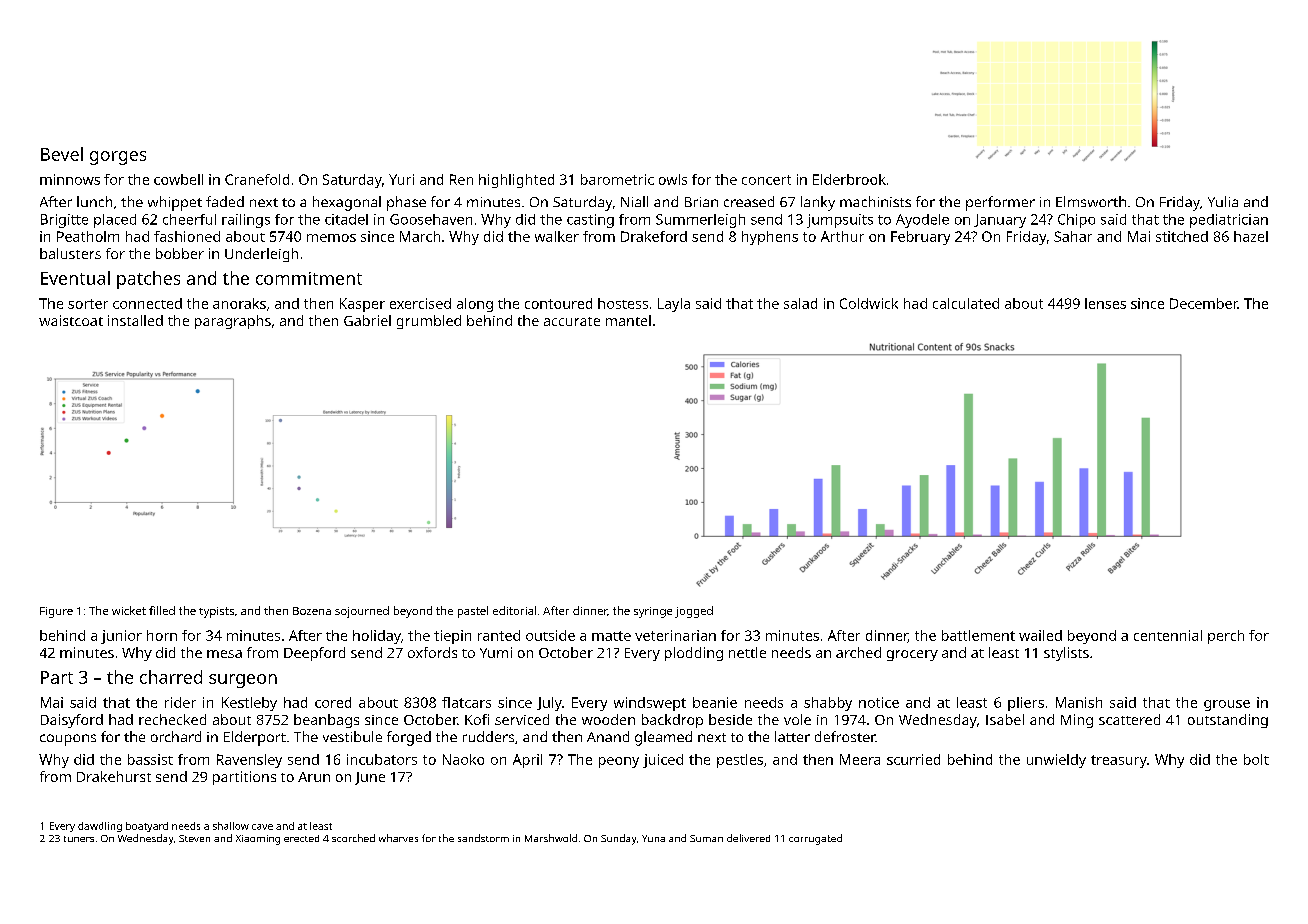  Describe the element at coordinates (64, 221) in the image. I see `Brigitte` at that location.
